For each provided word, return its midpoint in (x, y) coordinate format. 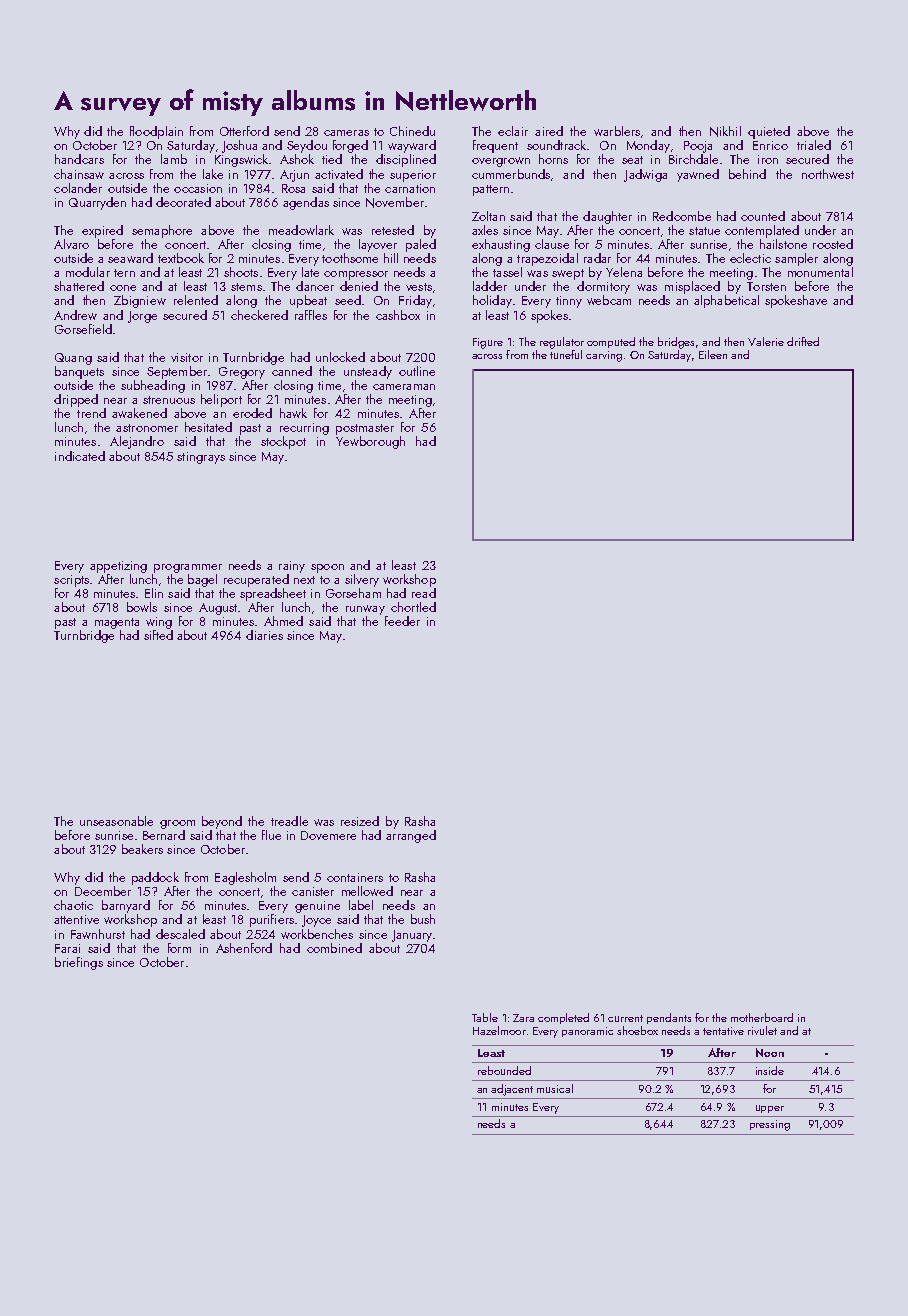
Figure (488, 343)
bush (423, 919)
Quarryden (97, 203)
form (179, 948)
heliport (221, 400)
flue (271, 835)
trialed (814, 145)
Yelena (624, 272)
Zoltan (488, 216)
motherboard (762, 1017)
